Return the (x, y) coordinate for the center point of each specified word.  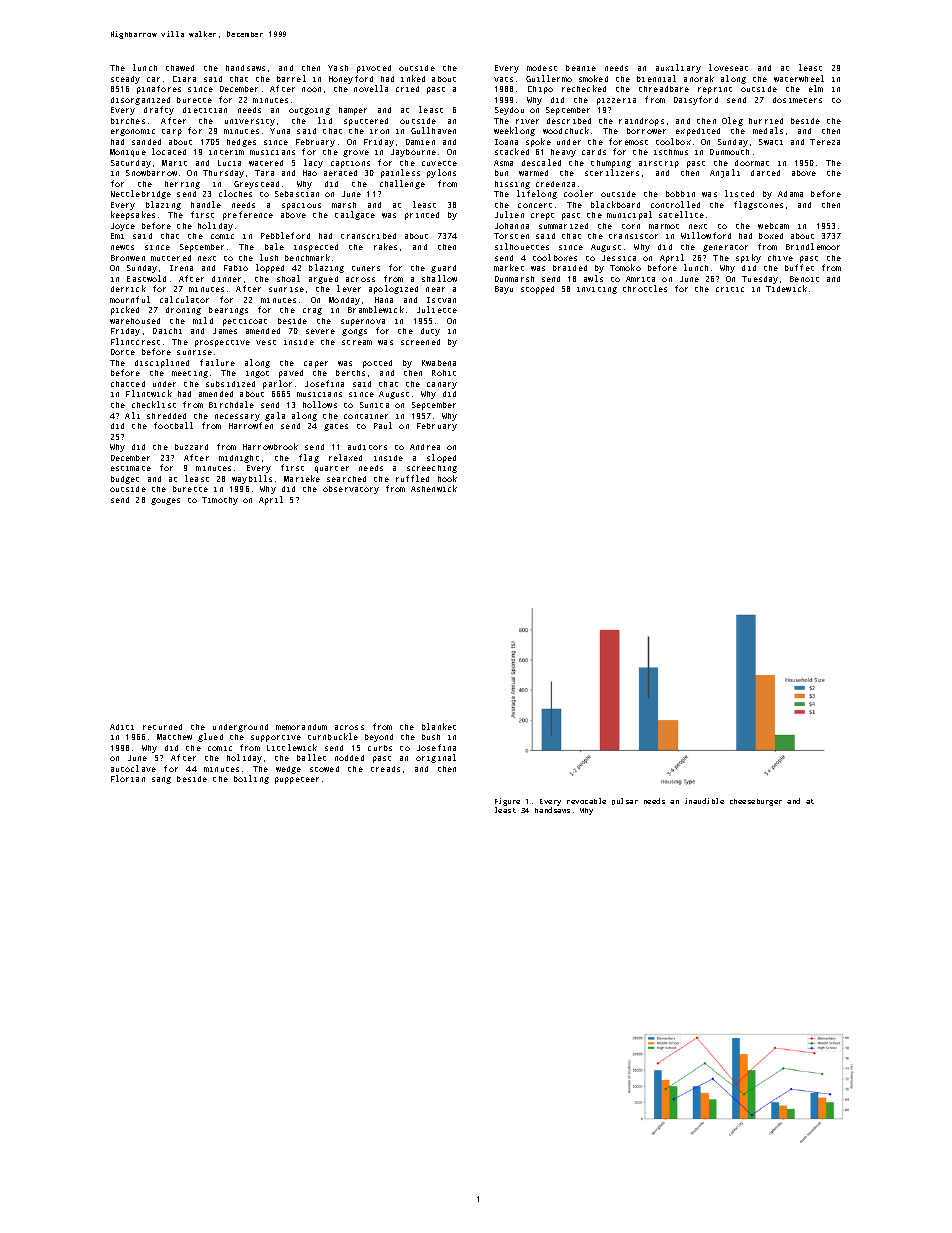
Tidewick (786, 288)
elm (816, 88)
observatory (351, 490)
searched (346, 479)
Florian (128, 778)
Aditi (122, 727)
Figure (507, 802)
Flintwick (149, 393)
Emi (117, 236)
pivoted (374, 69)
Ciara (184, 79)
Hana (384, 300)
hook (447, 478)
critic (730, 289)
